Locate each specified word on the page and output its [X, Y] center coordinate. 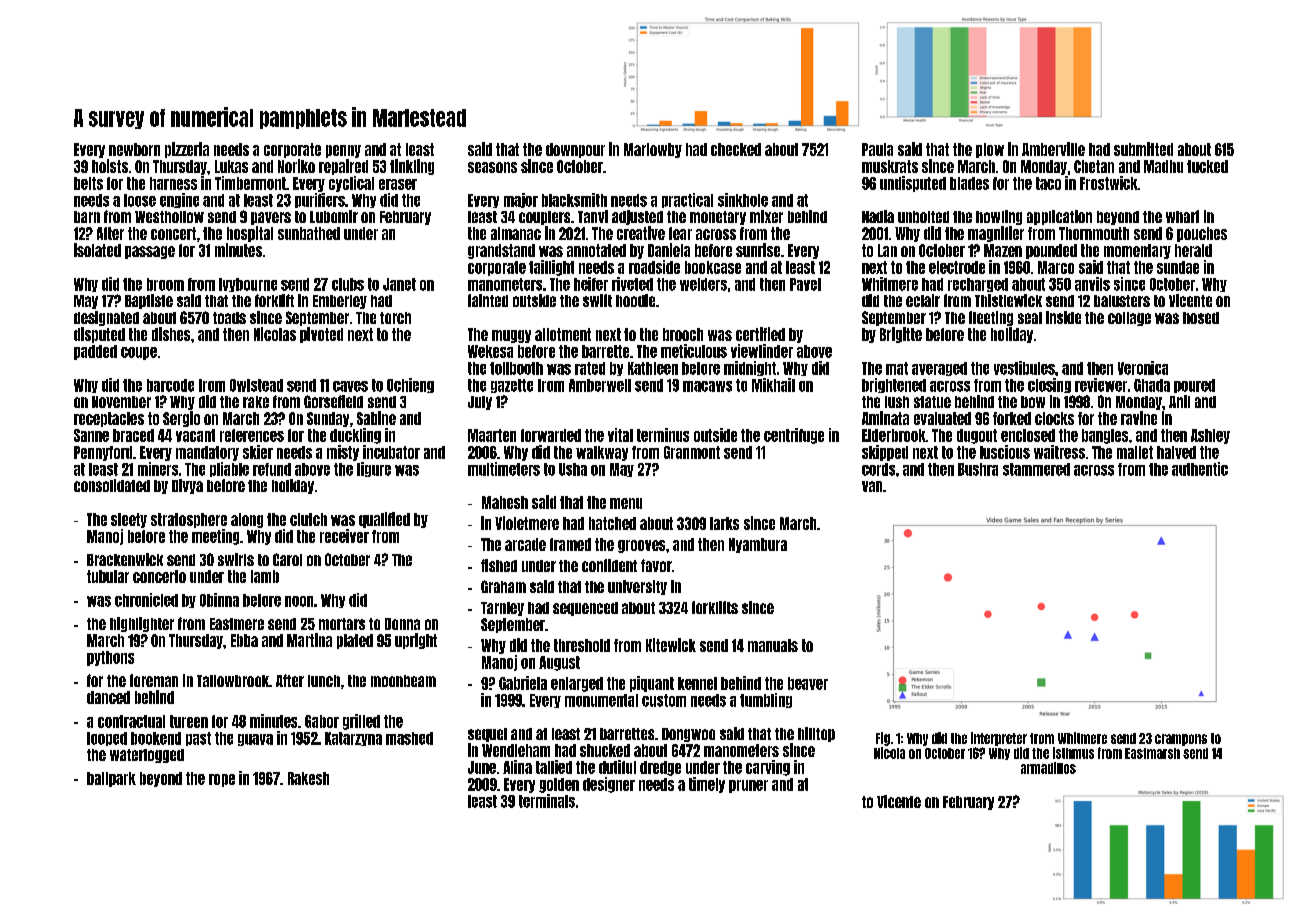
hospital [250, 234]
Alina [517, 767]
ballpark [111, 779]
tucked [1207, 166]
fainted [488, 300]
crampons [1181, 740]
